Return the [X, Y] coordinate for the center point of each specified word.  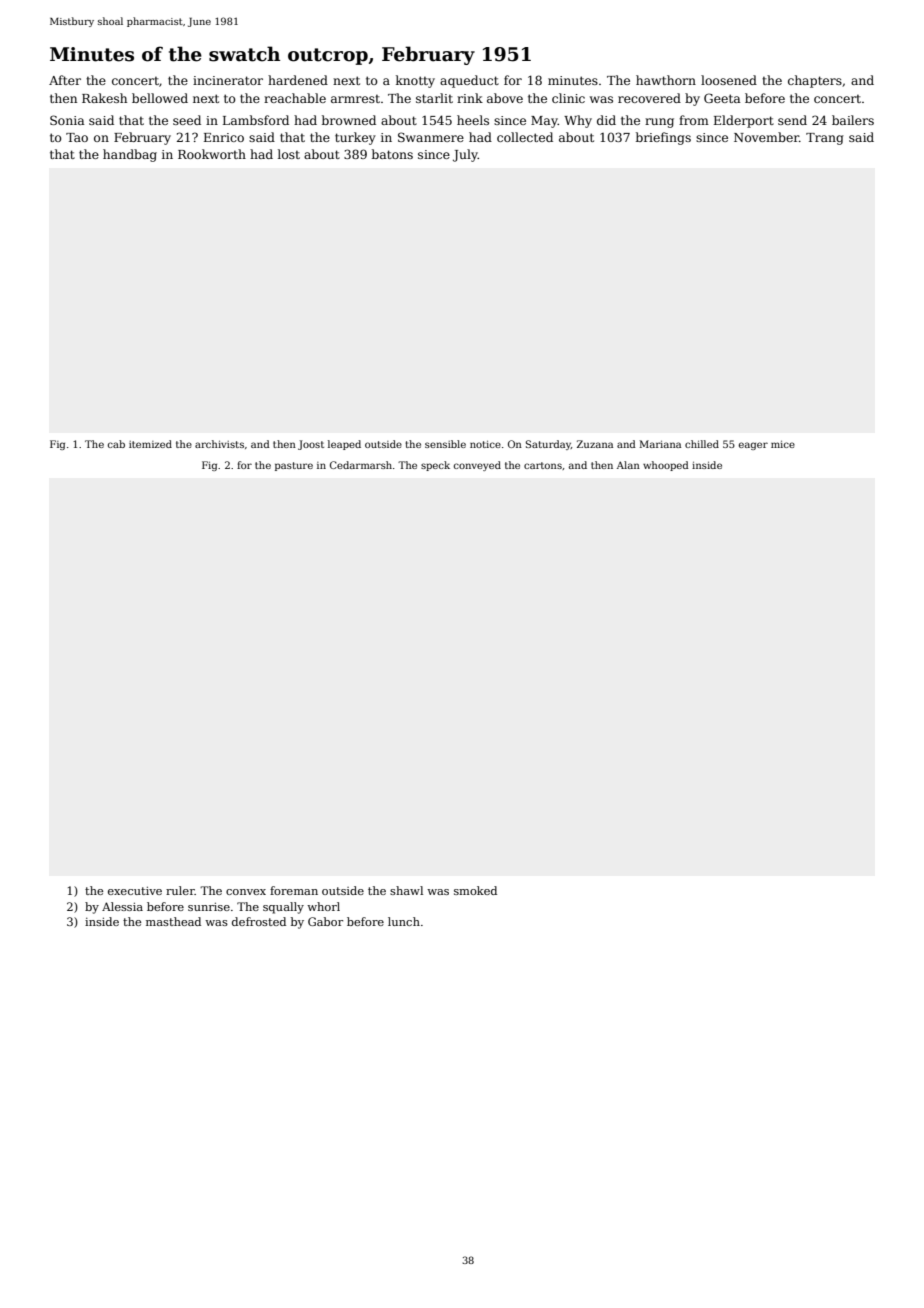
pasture [294, 466]
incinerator [228, 80]
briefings [663, 138]
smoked [475, 890]
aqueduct [469, 81]
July [465, 155]
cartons [543, 465]
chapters [815, 81]
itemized [150, 444]
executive [135, 891]
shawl [406, 890]
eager [753, 446]
